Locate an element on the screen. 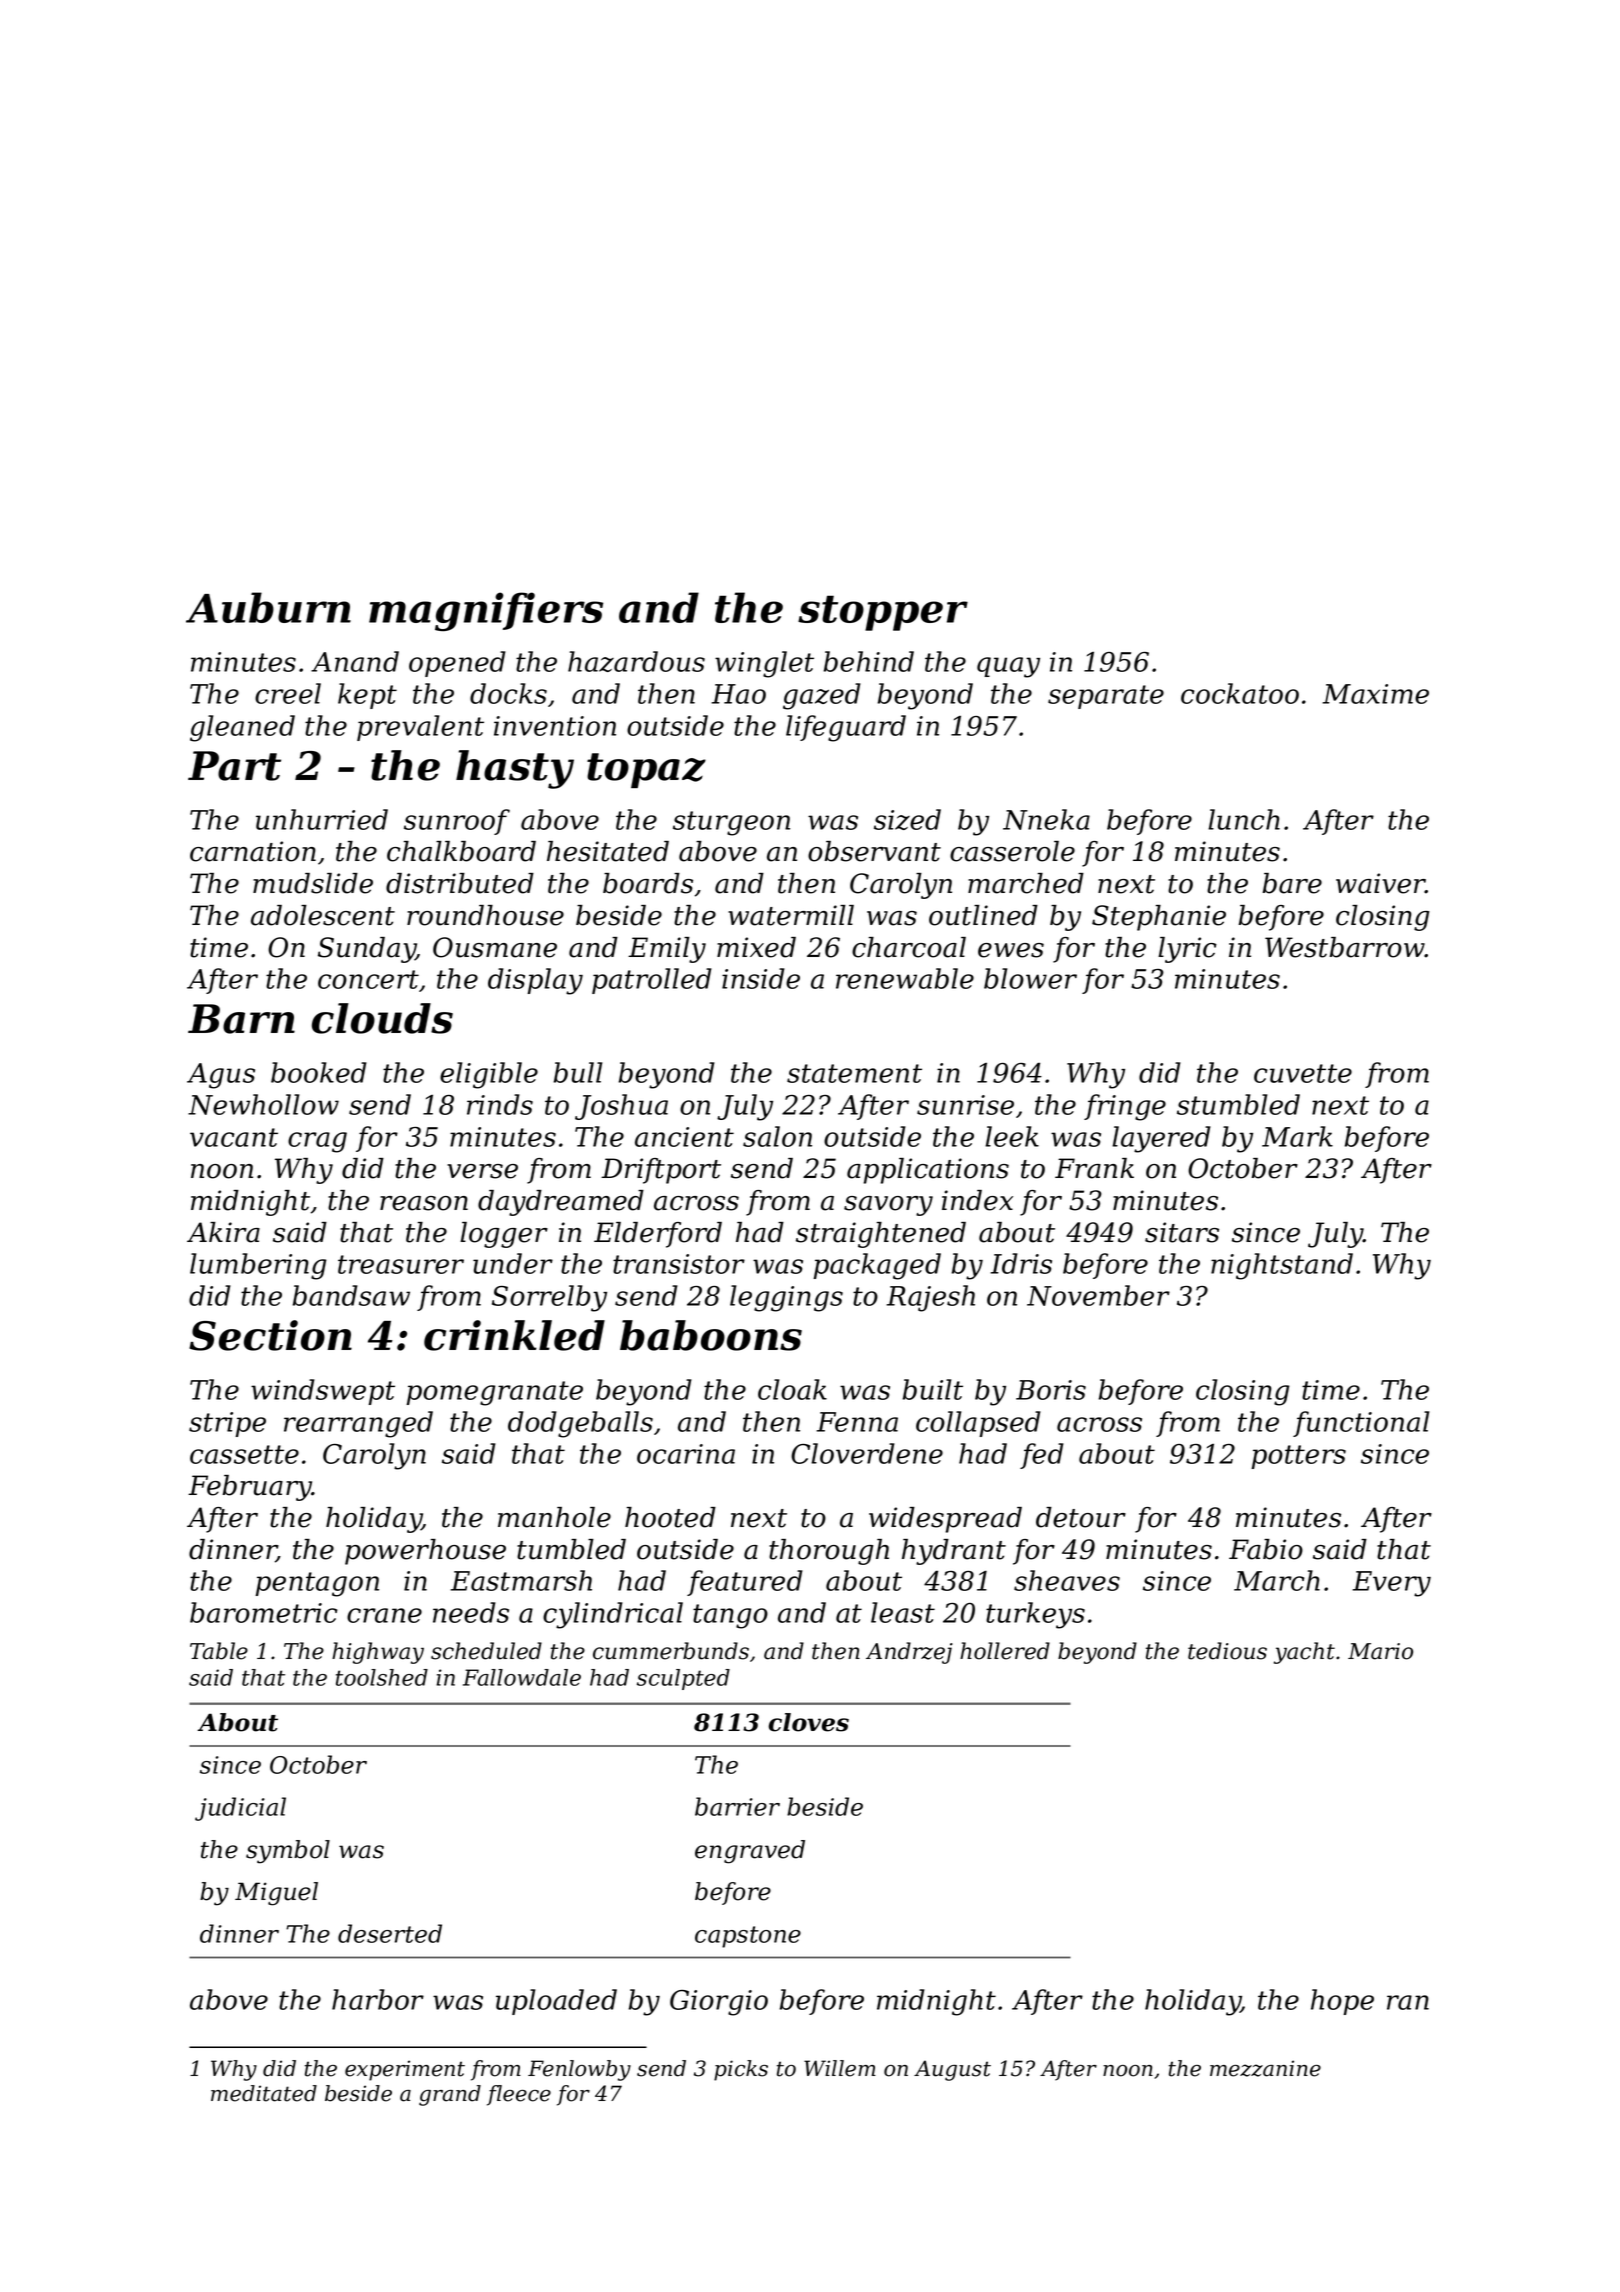 The width and height of the screenshot is (1620, 2292). magnifiers is located at coordinates (486, 611).
